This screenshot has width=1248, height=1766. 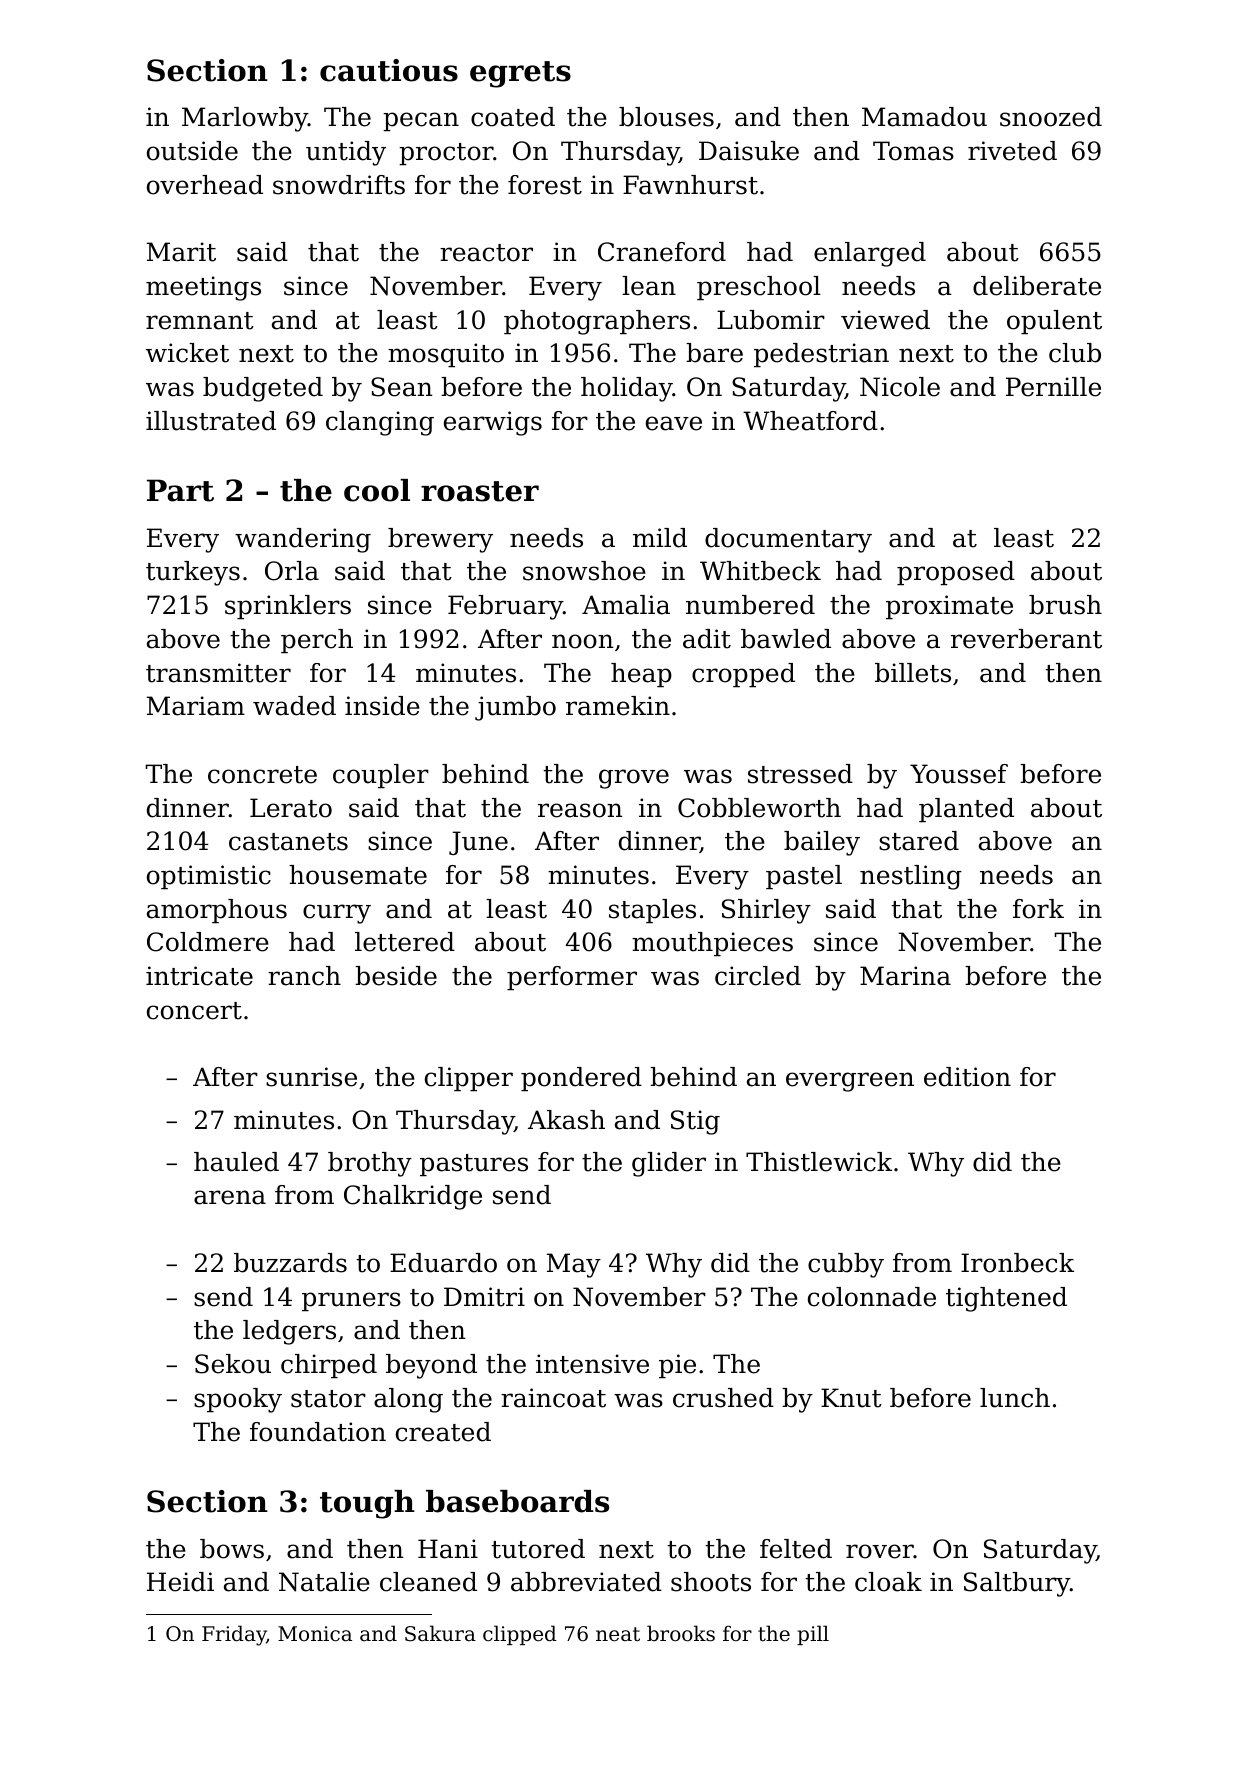 I want to click on Akash, so click(x=566, y=1120).
